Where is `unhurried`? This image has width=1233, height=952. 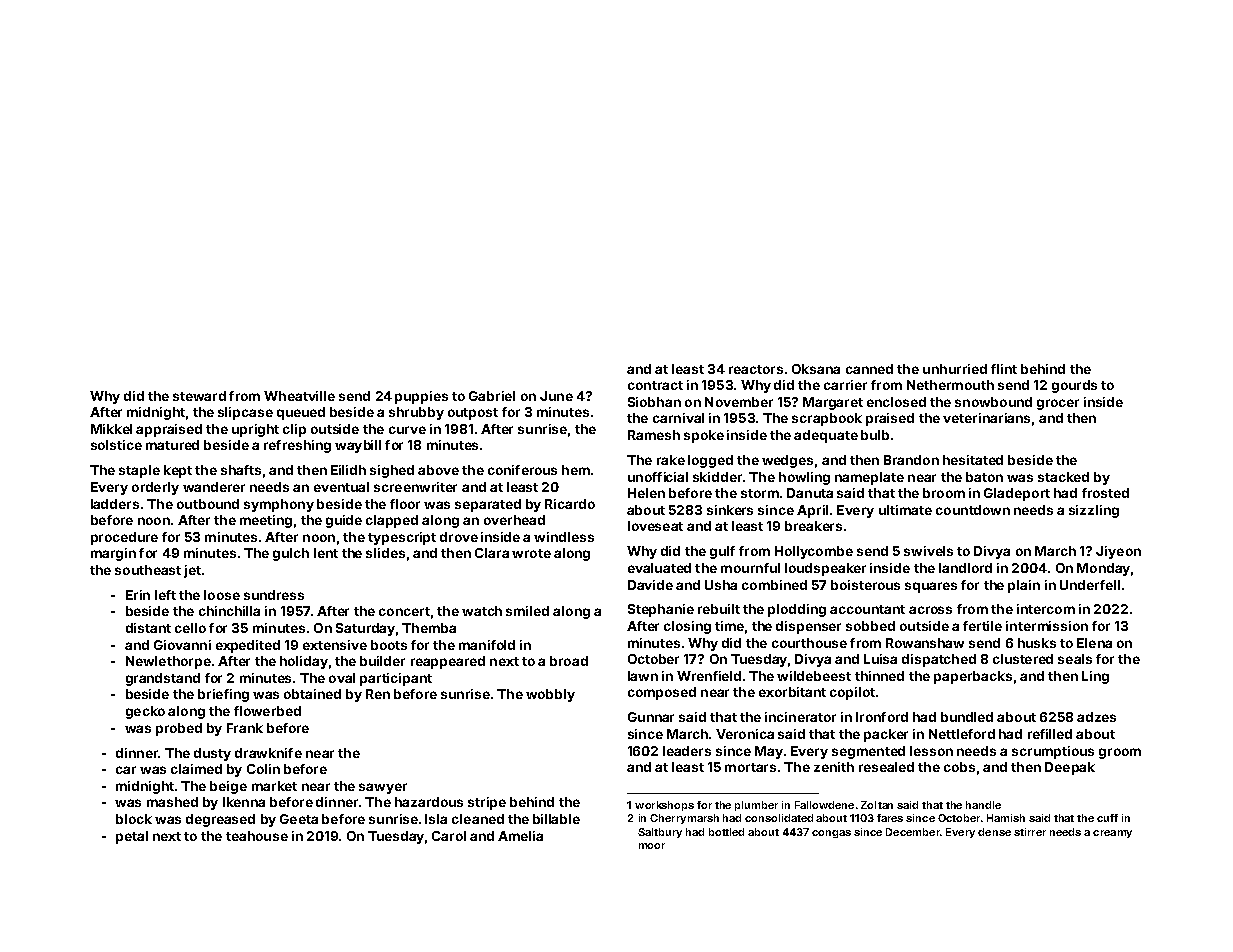
unhurried is located at coordinates (955, 369).
